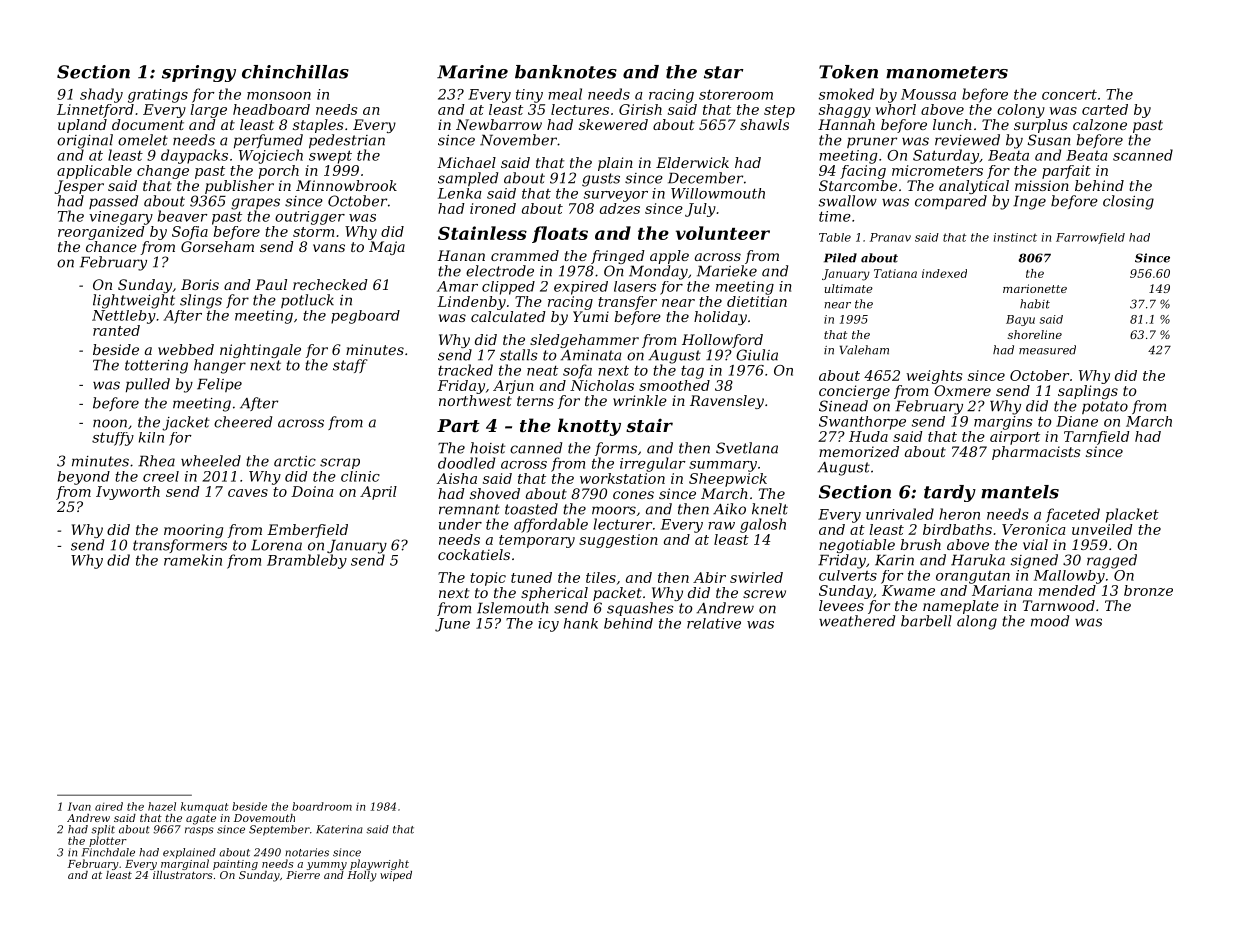  I want to click on Tarnfield, so click(1097, 438).
